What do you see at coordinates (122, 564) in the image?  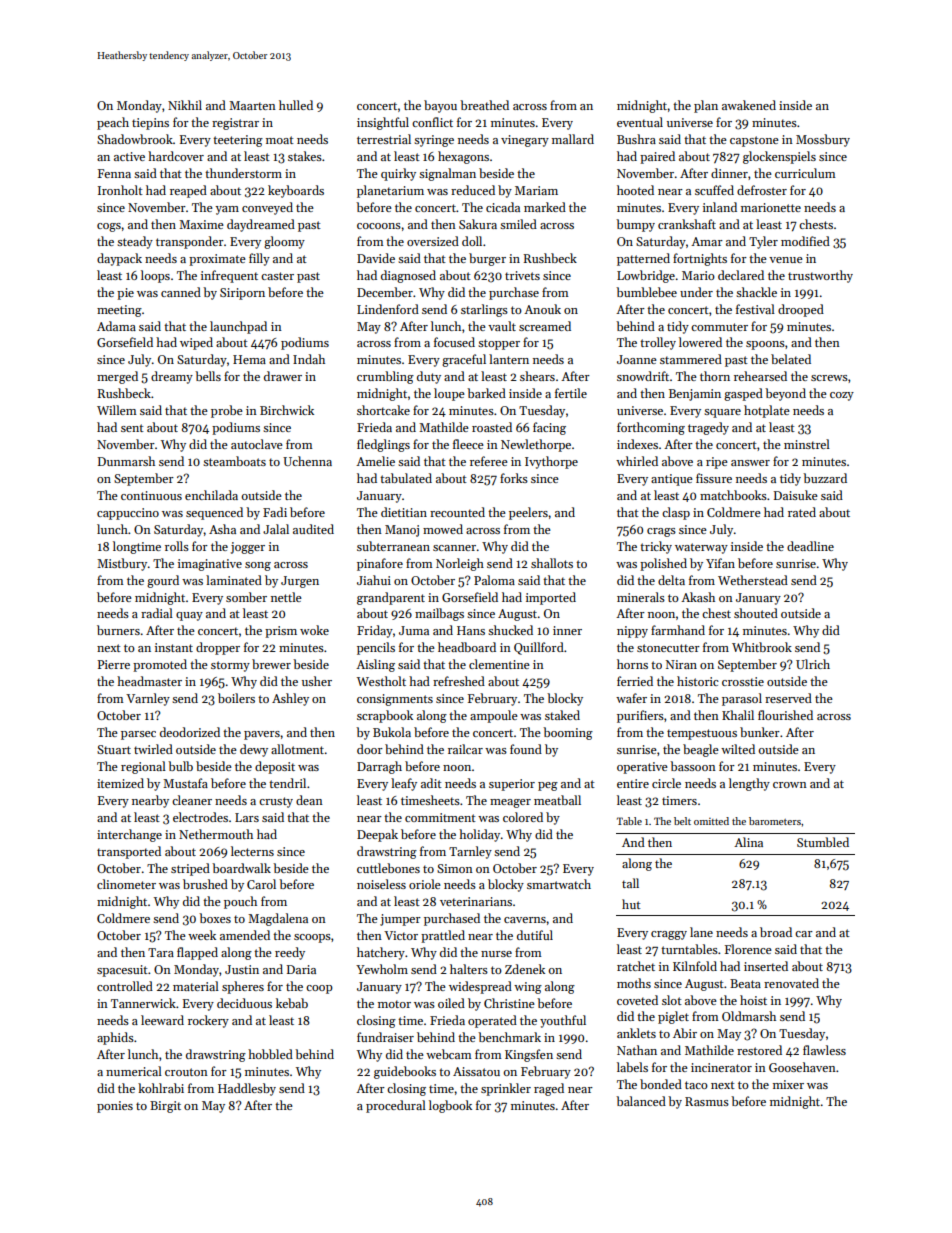 I see `Mistbury` at bounding box center [122, 564].
